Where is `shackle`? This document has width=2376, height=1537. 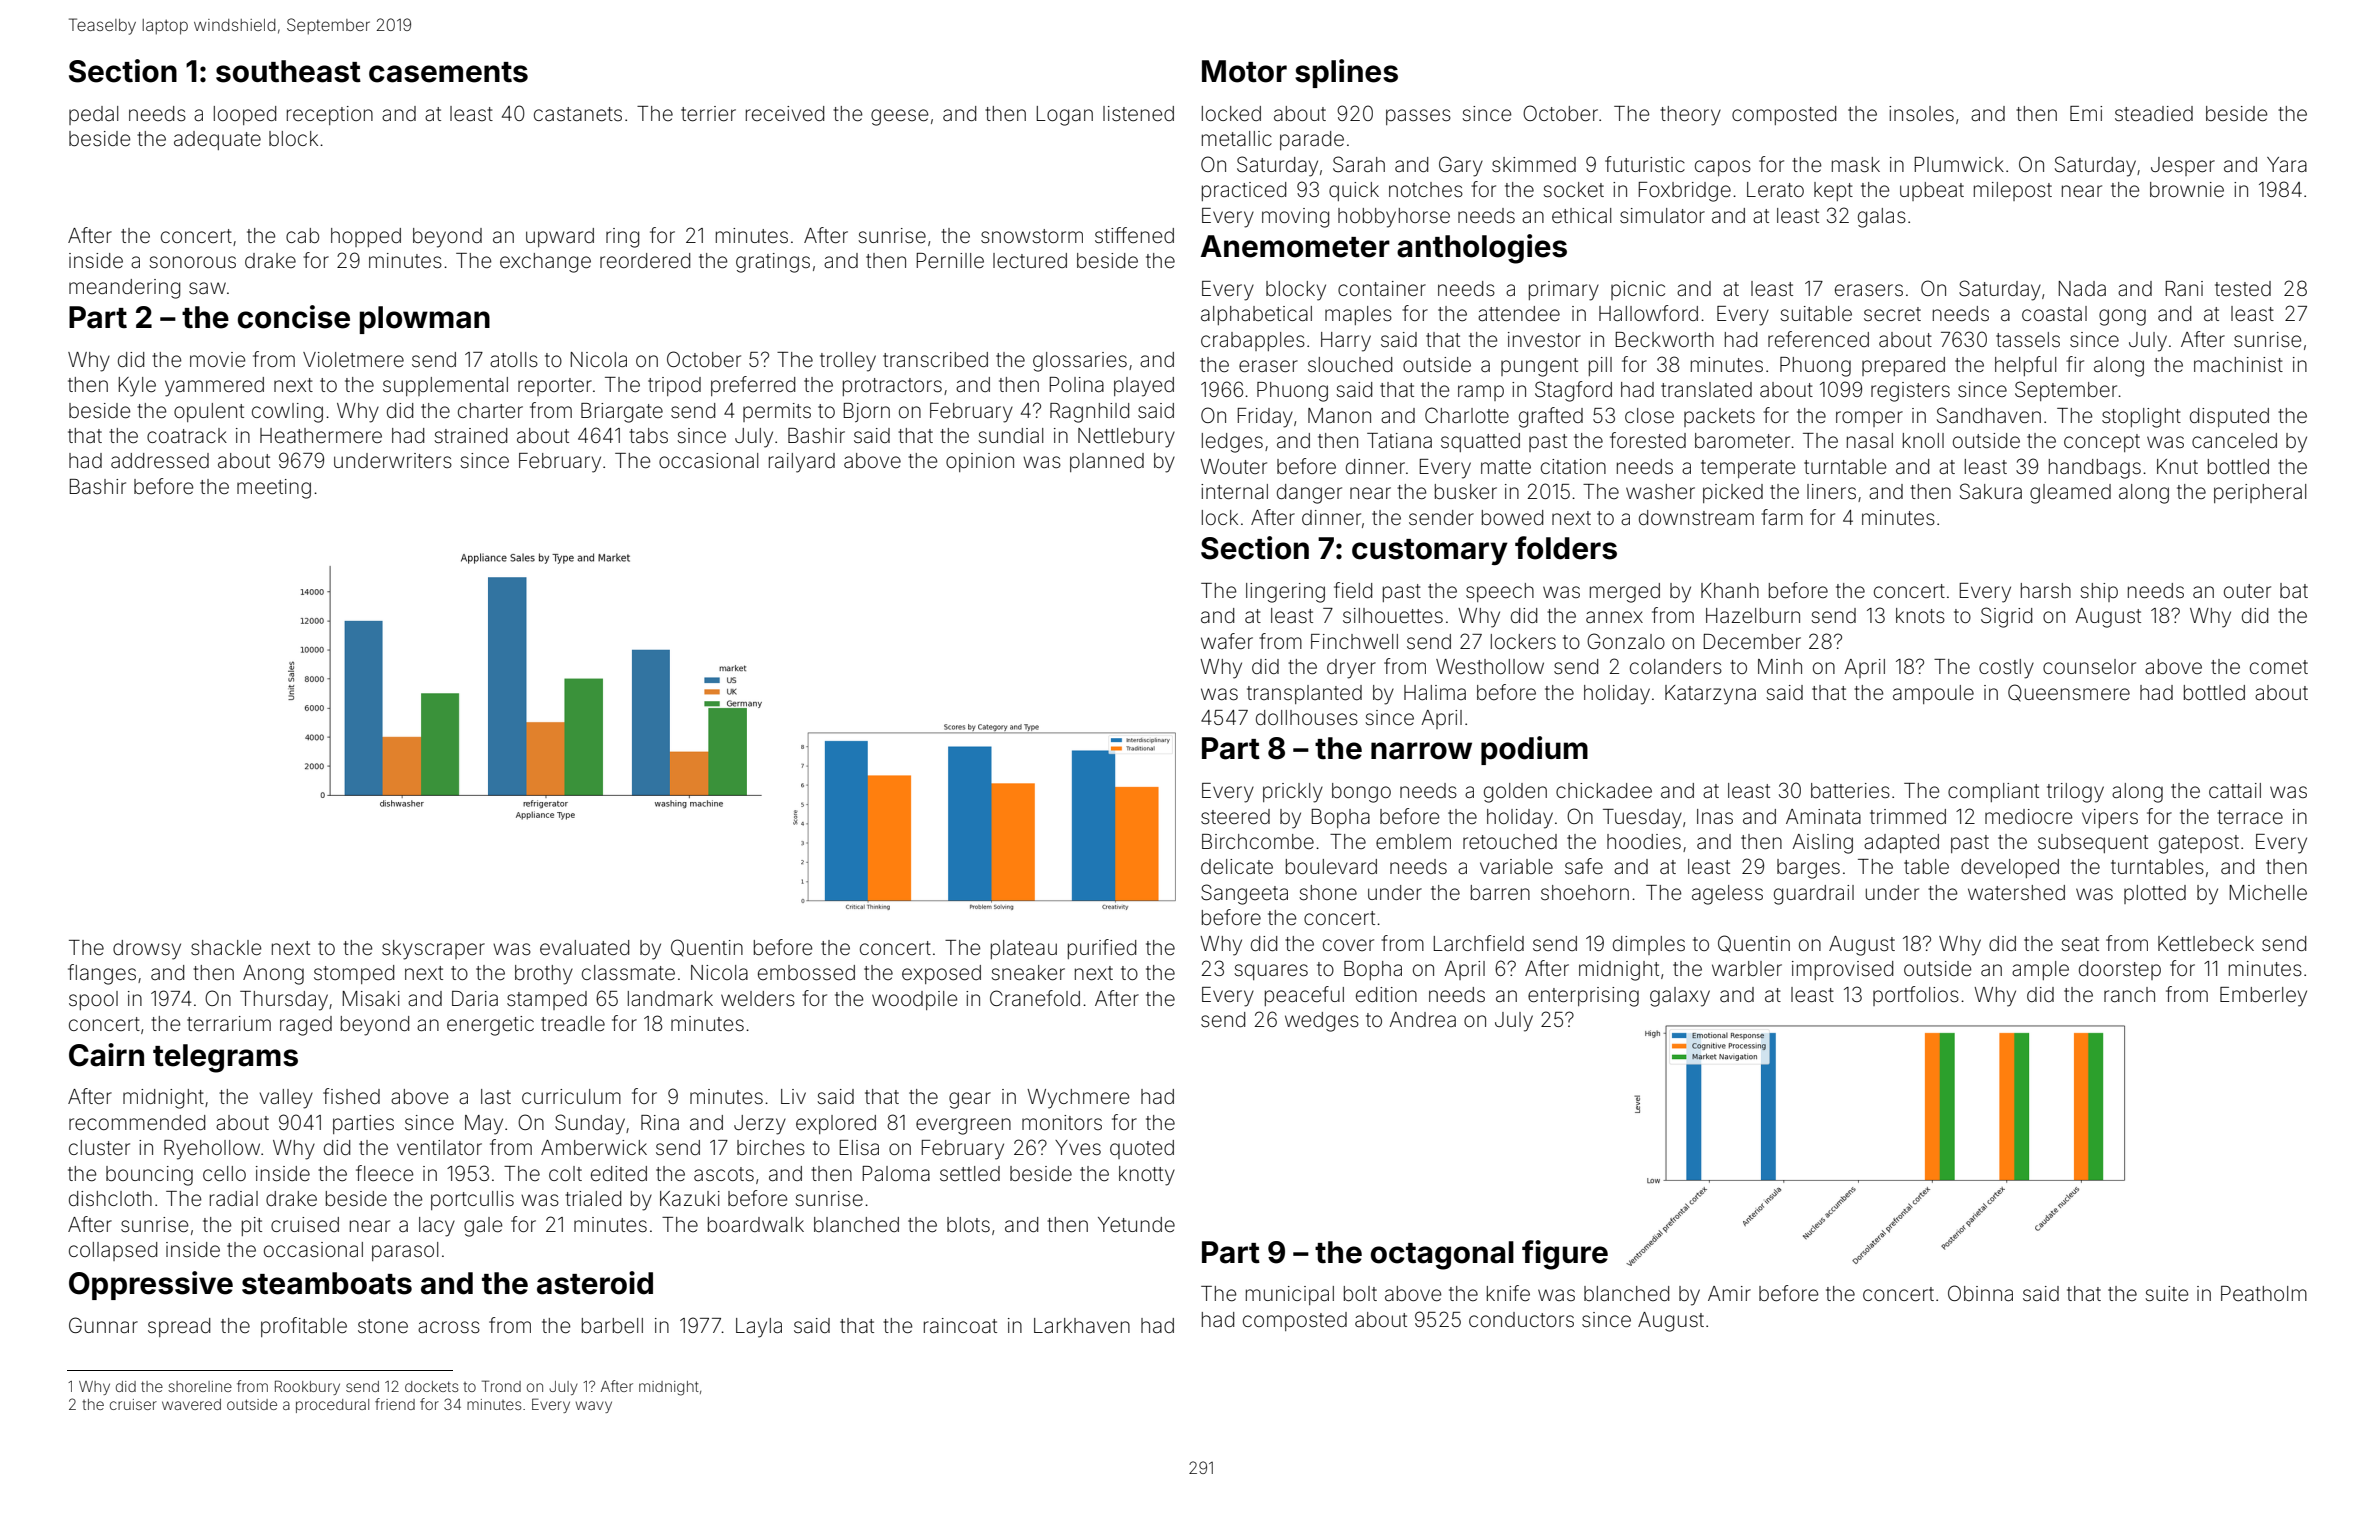
shackle is located at coordinates (226, 948).
